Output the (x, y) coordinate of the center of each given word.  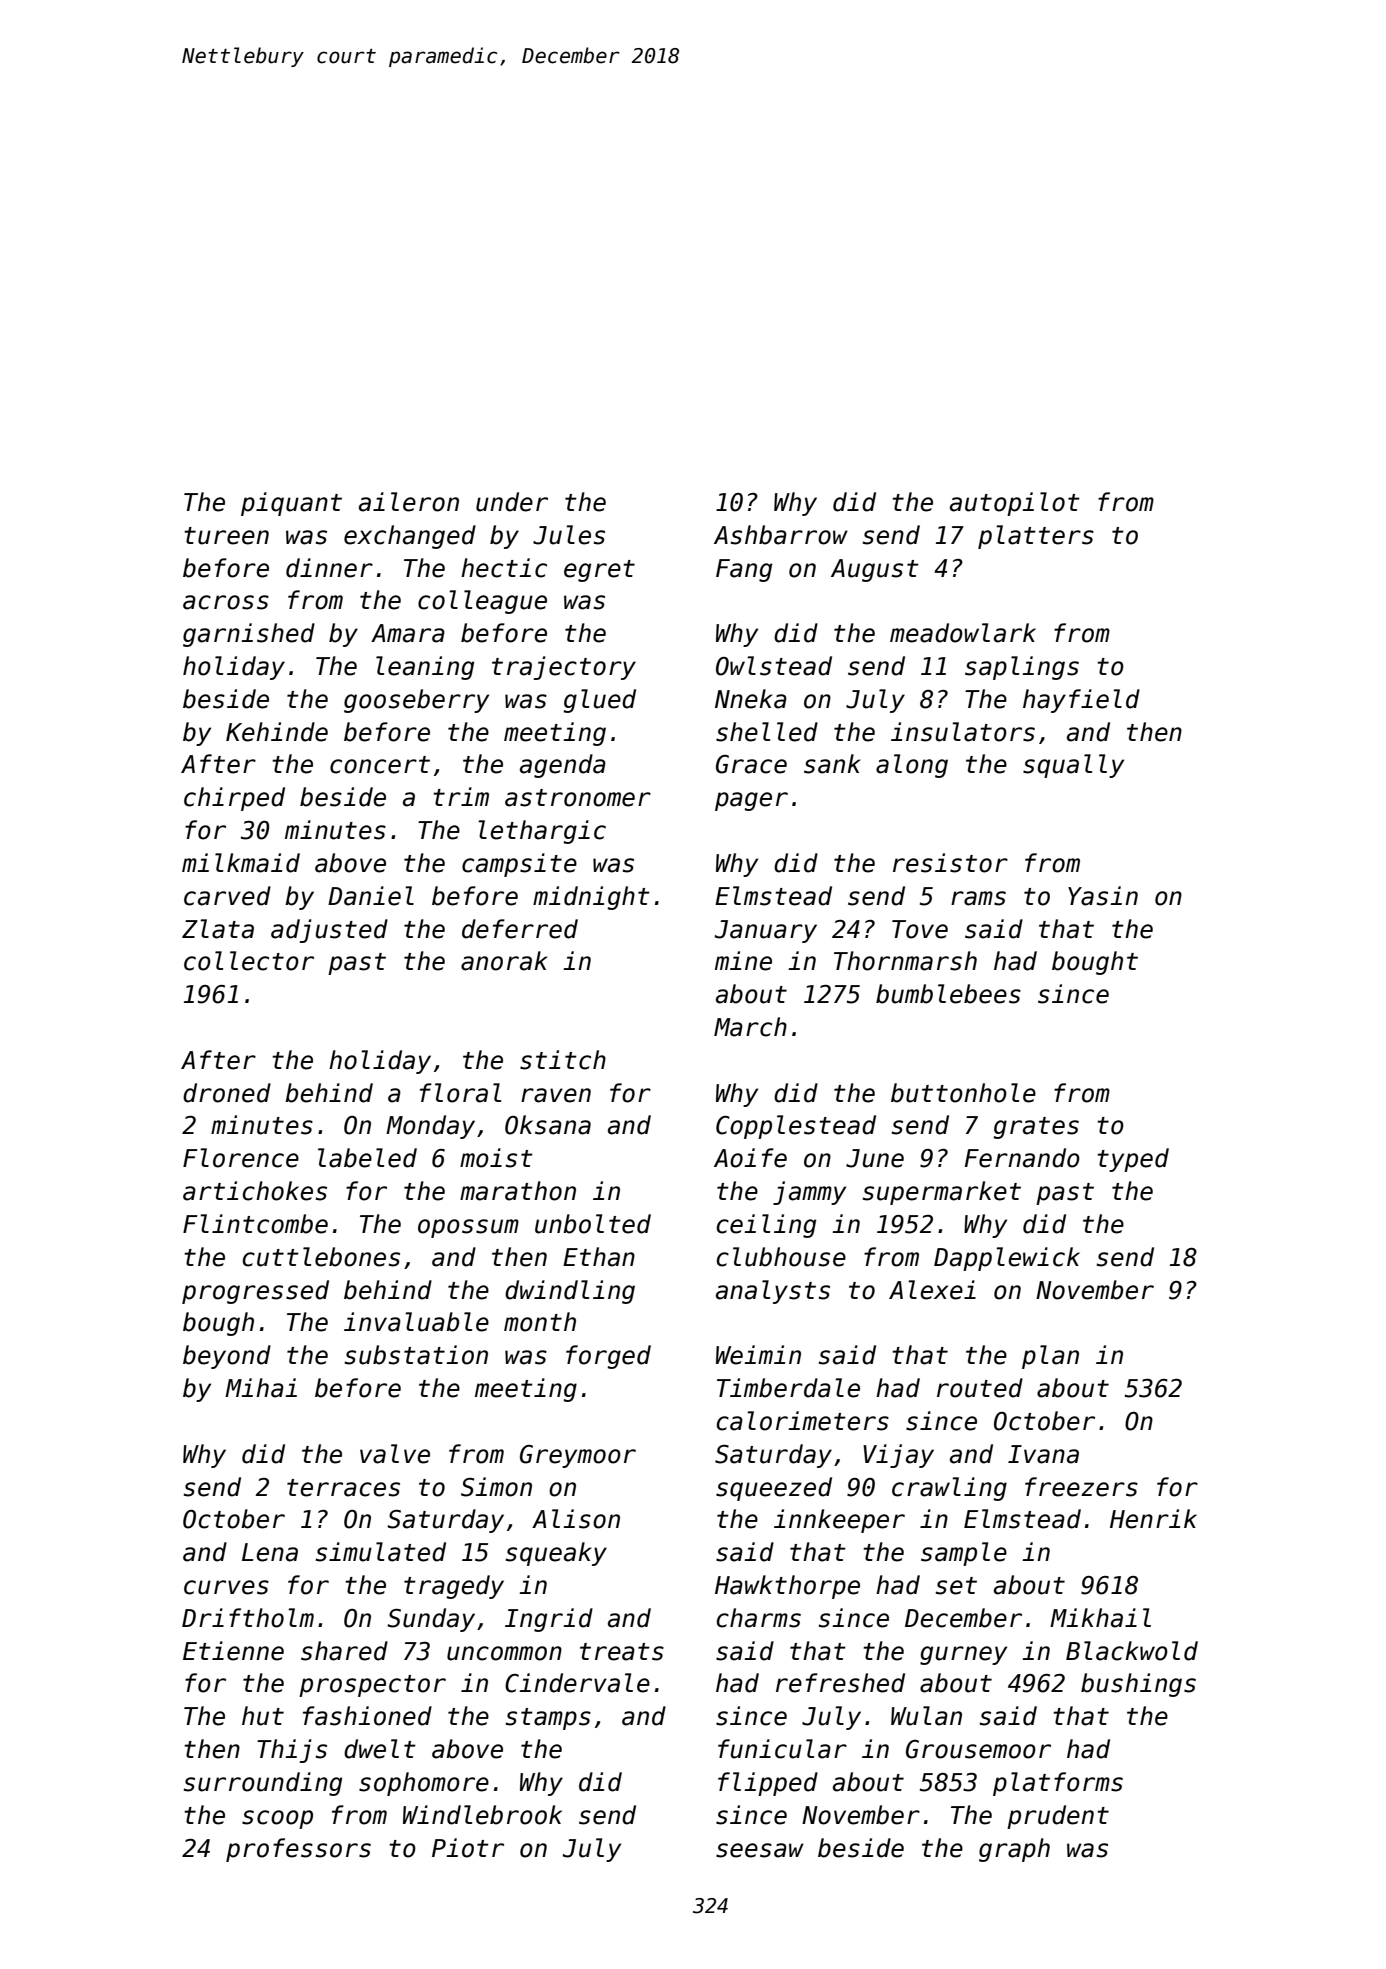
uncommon (504, 1653)
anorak (504, 961)
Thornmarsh (905, 961)
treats (622, 1652)
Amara (408, 633)
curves (226, 1587)
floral (460, 1093)
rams (978, 898)
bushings (1138, 1685)
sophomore (424, 1784)
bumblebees (948, 994)
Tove (920, 929)
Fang (744, 570)
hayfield (1081, 701)
